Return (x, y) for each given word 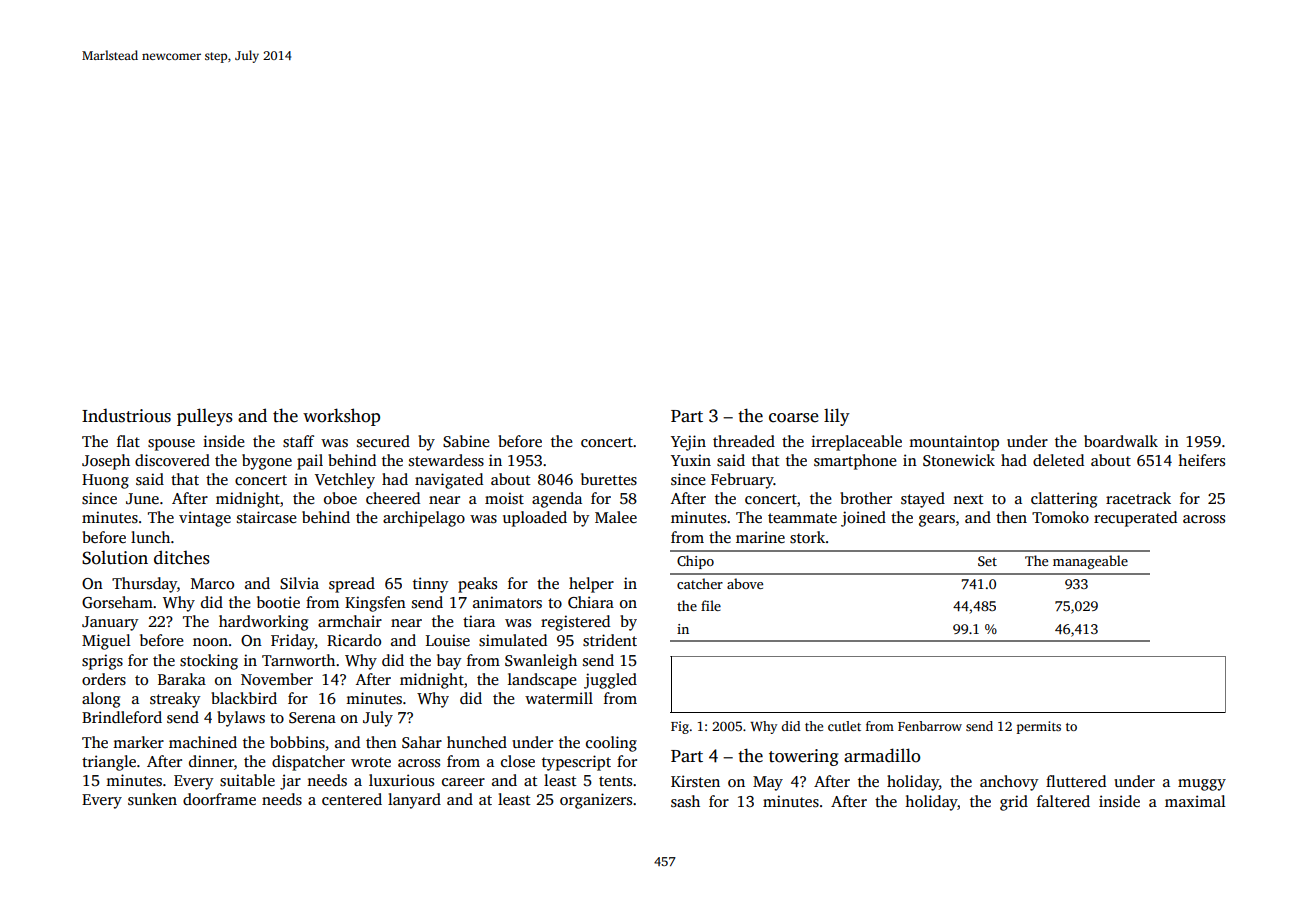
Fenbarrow (930, 726)
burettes (609, 479)
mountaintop (954, 443)
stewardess (446, 460)
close (518, 761)
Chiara (591, 602)
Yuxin (691, 460)
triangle (109, 763)
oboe (340, 498)
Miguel (106, 642)
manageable (1090, 562)
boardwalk (1121, 441)
